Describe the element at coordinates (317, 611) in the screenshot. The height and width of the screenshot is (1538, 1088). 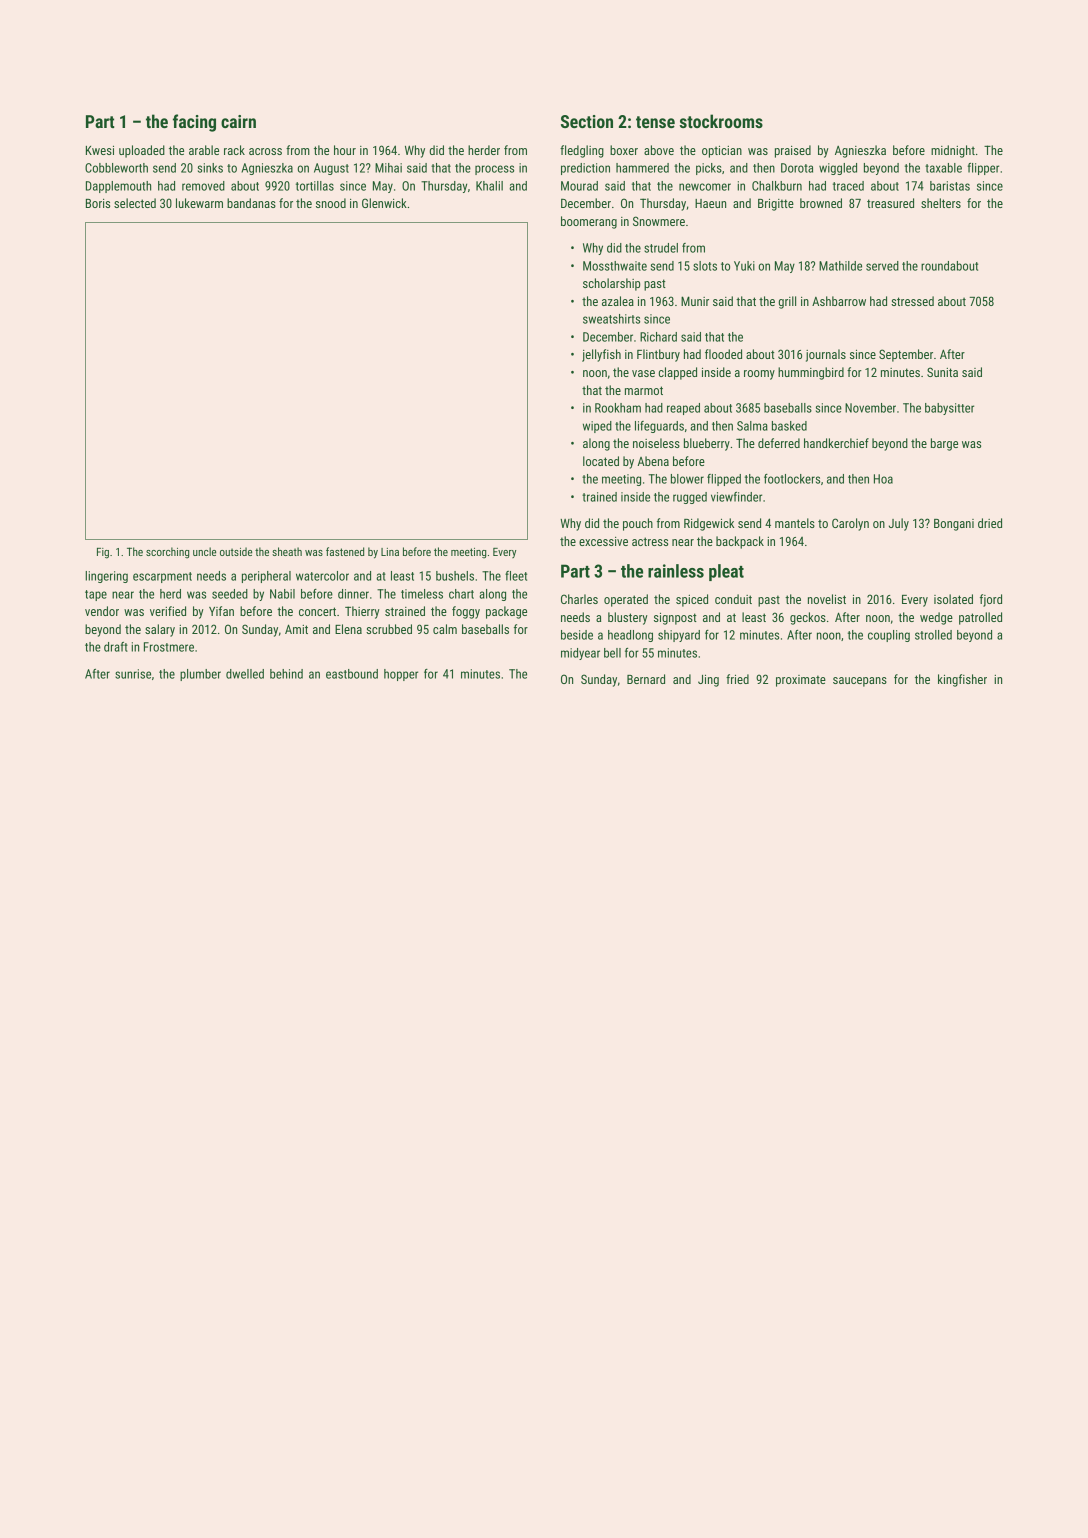
I see `concert` at that location.
